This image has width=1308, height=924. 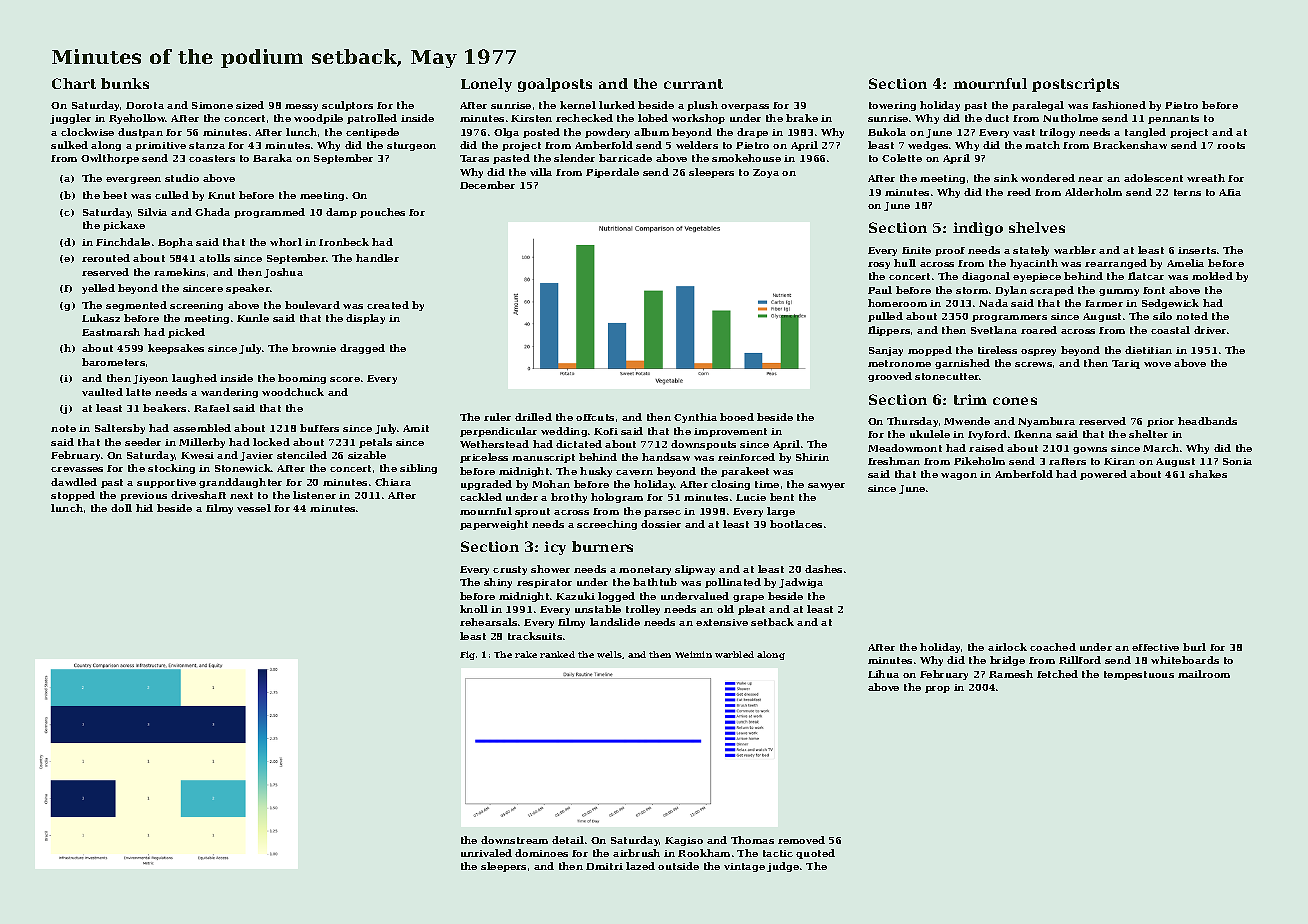 I want to click on sprout, so click(x=532, y=512).
